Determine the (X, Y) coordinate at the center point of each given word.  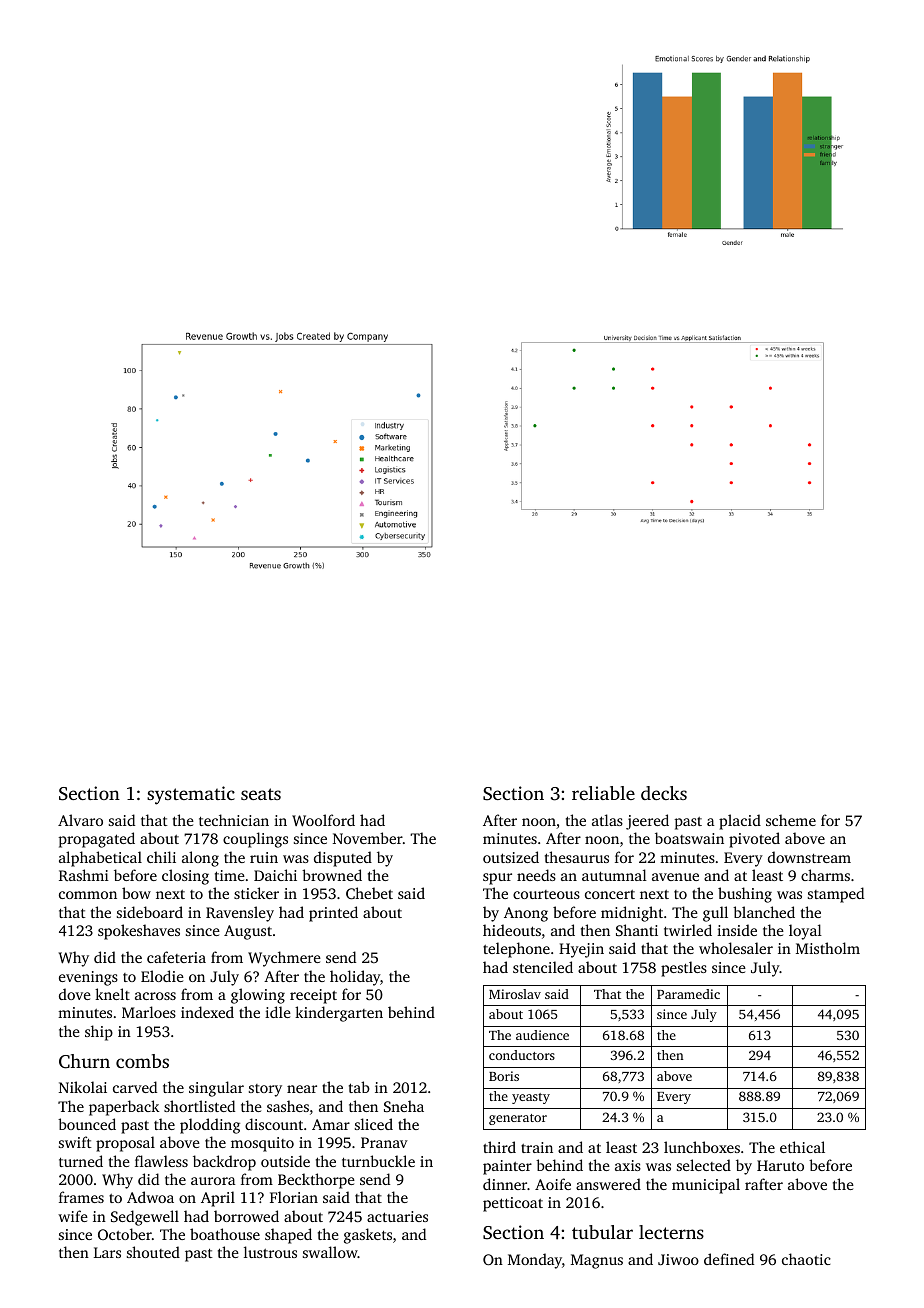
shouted (153, 1252)
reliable (603, 793)
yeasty (531, 1098)
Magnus (597, 1261)
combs (142, 1061)
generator (518, 1119)
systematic (191, 795)
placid (740, 822)
